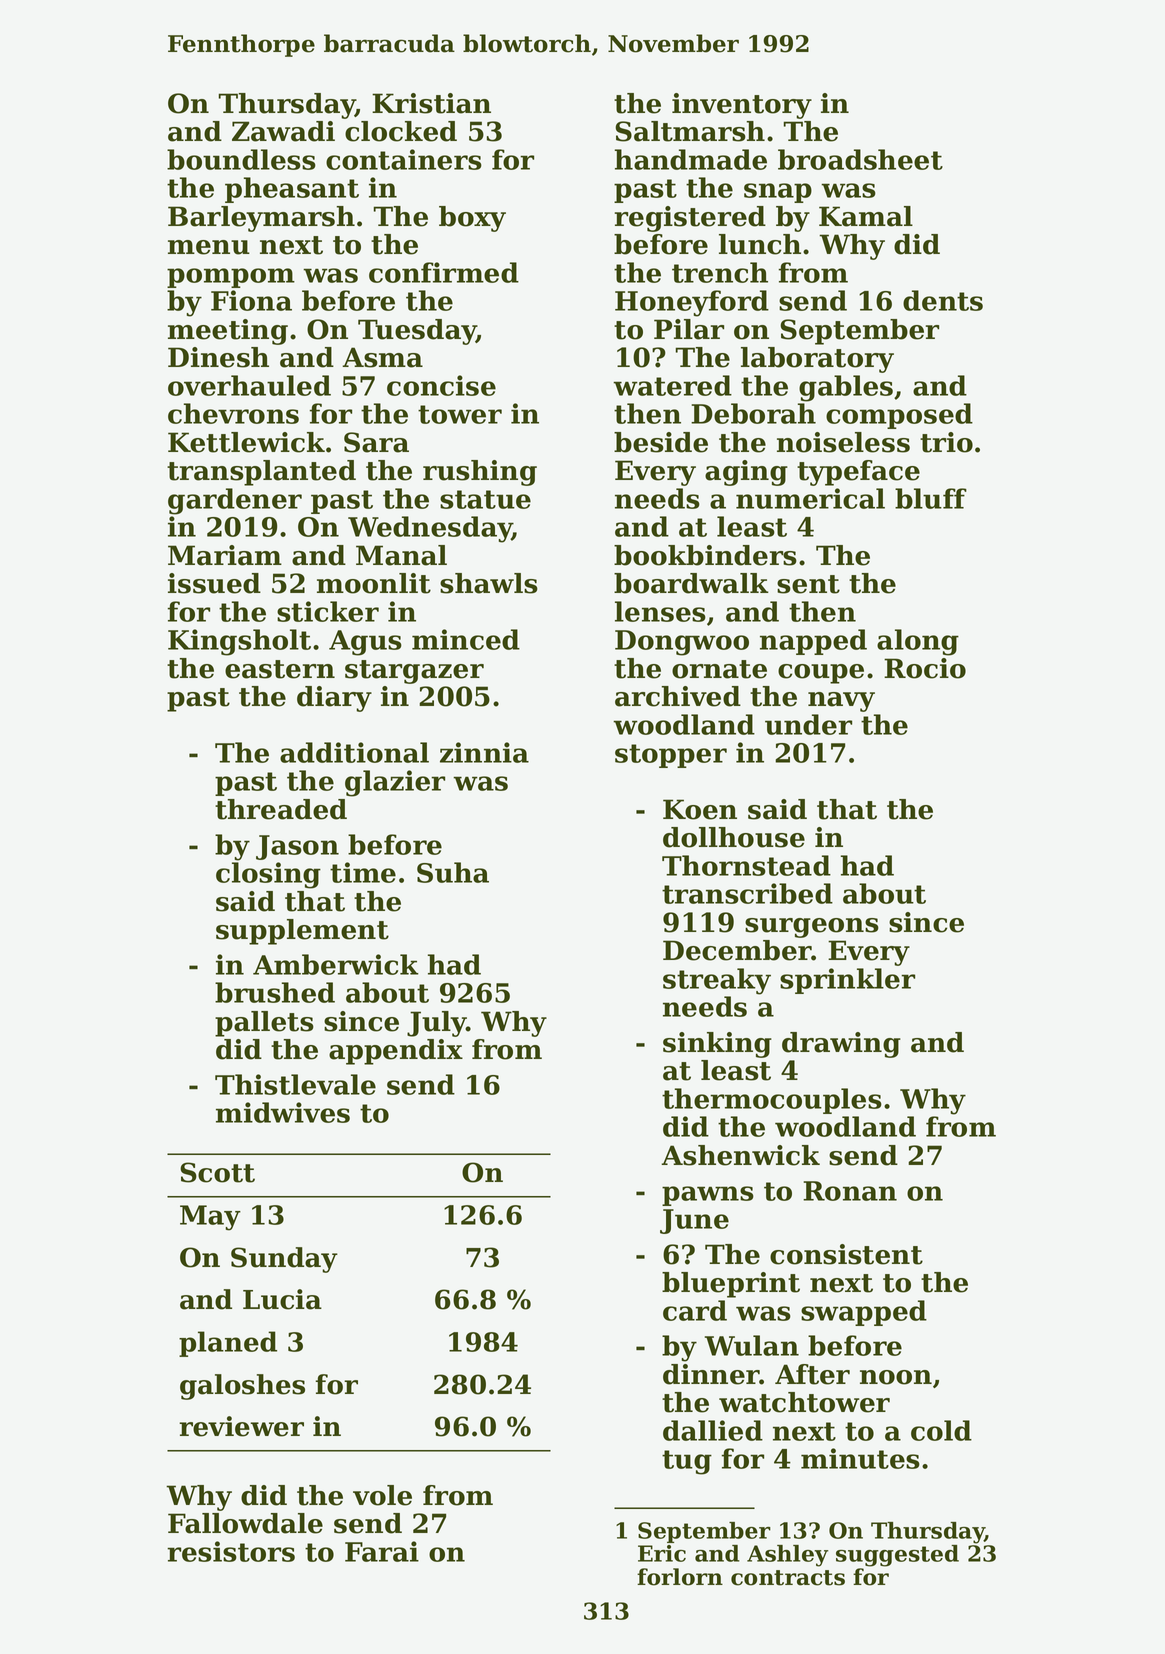 The height and width of the page is (1654, 1165). Describe the element at coordinates (941, 1430) in the page. I see `cold` at that location.
